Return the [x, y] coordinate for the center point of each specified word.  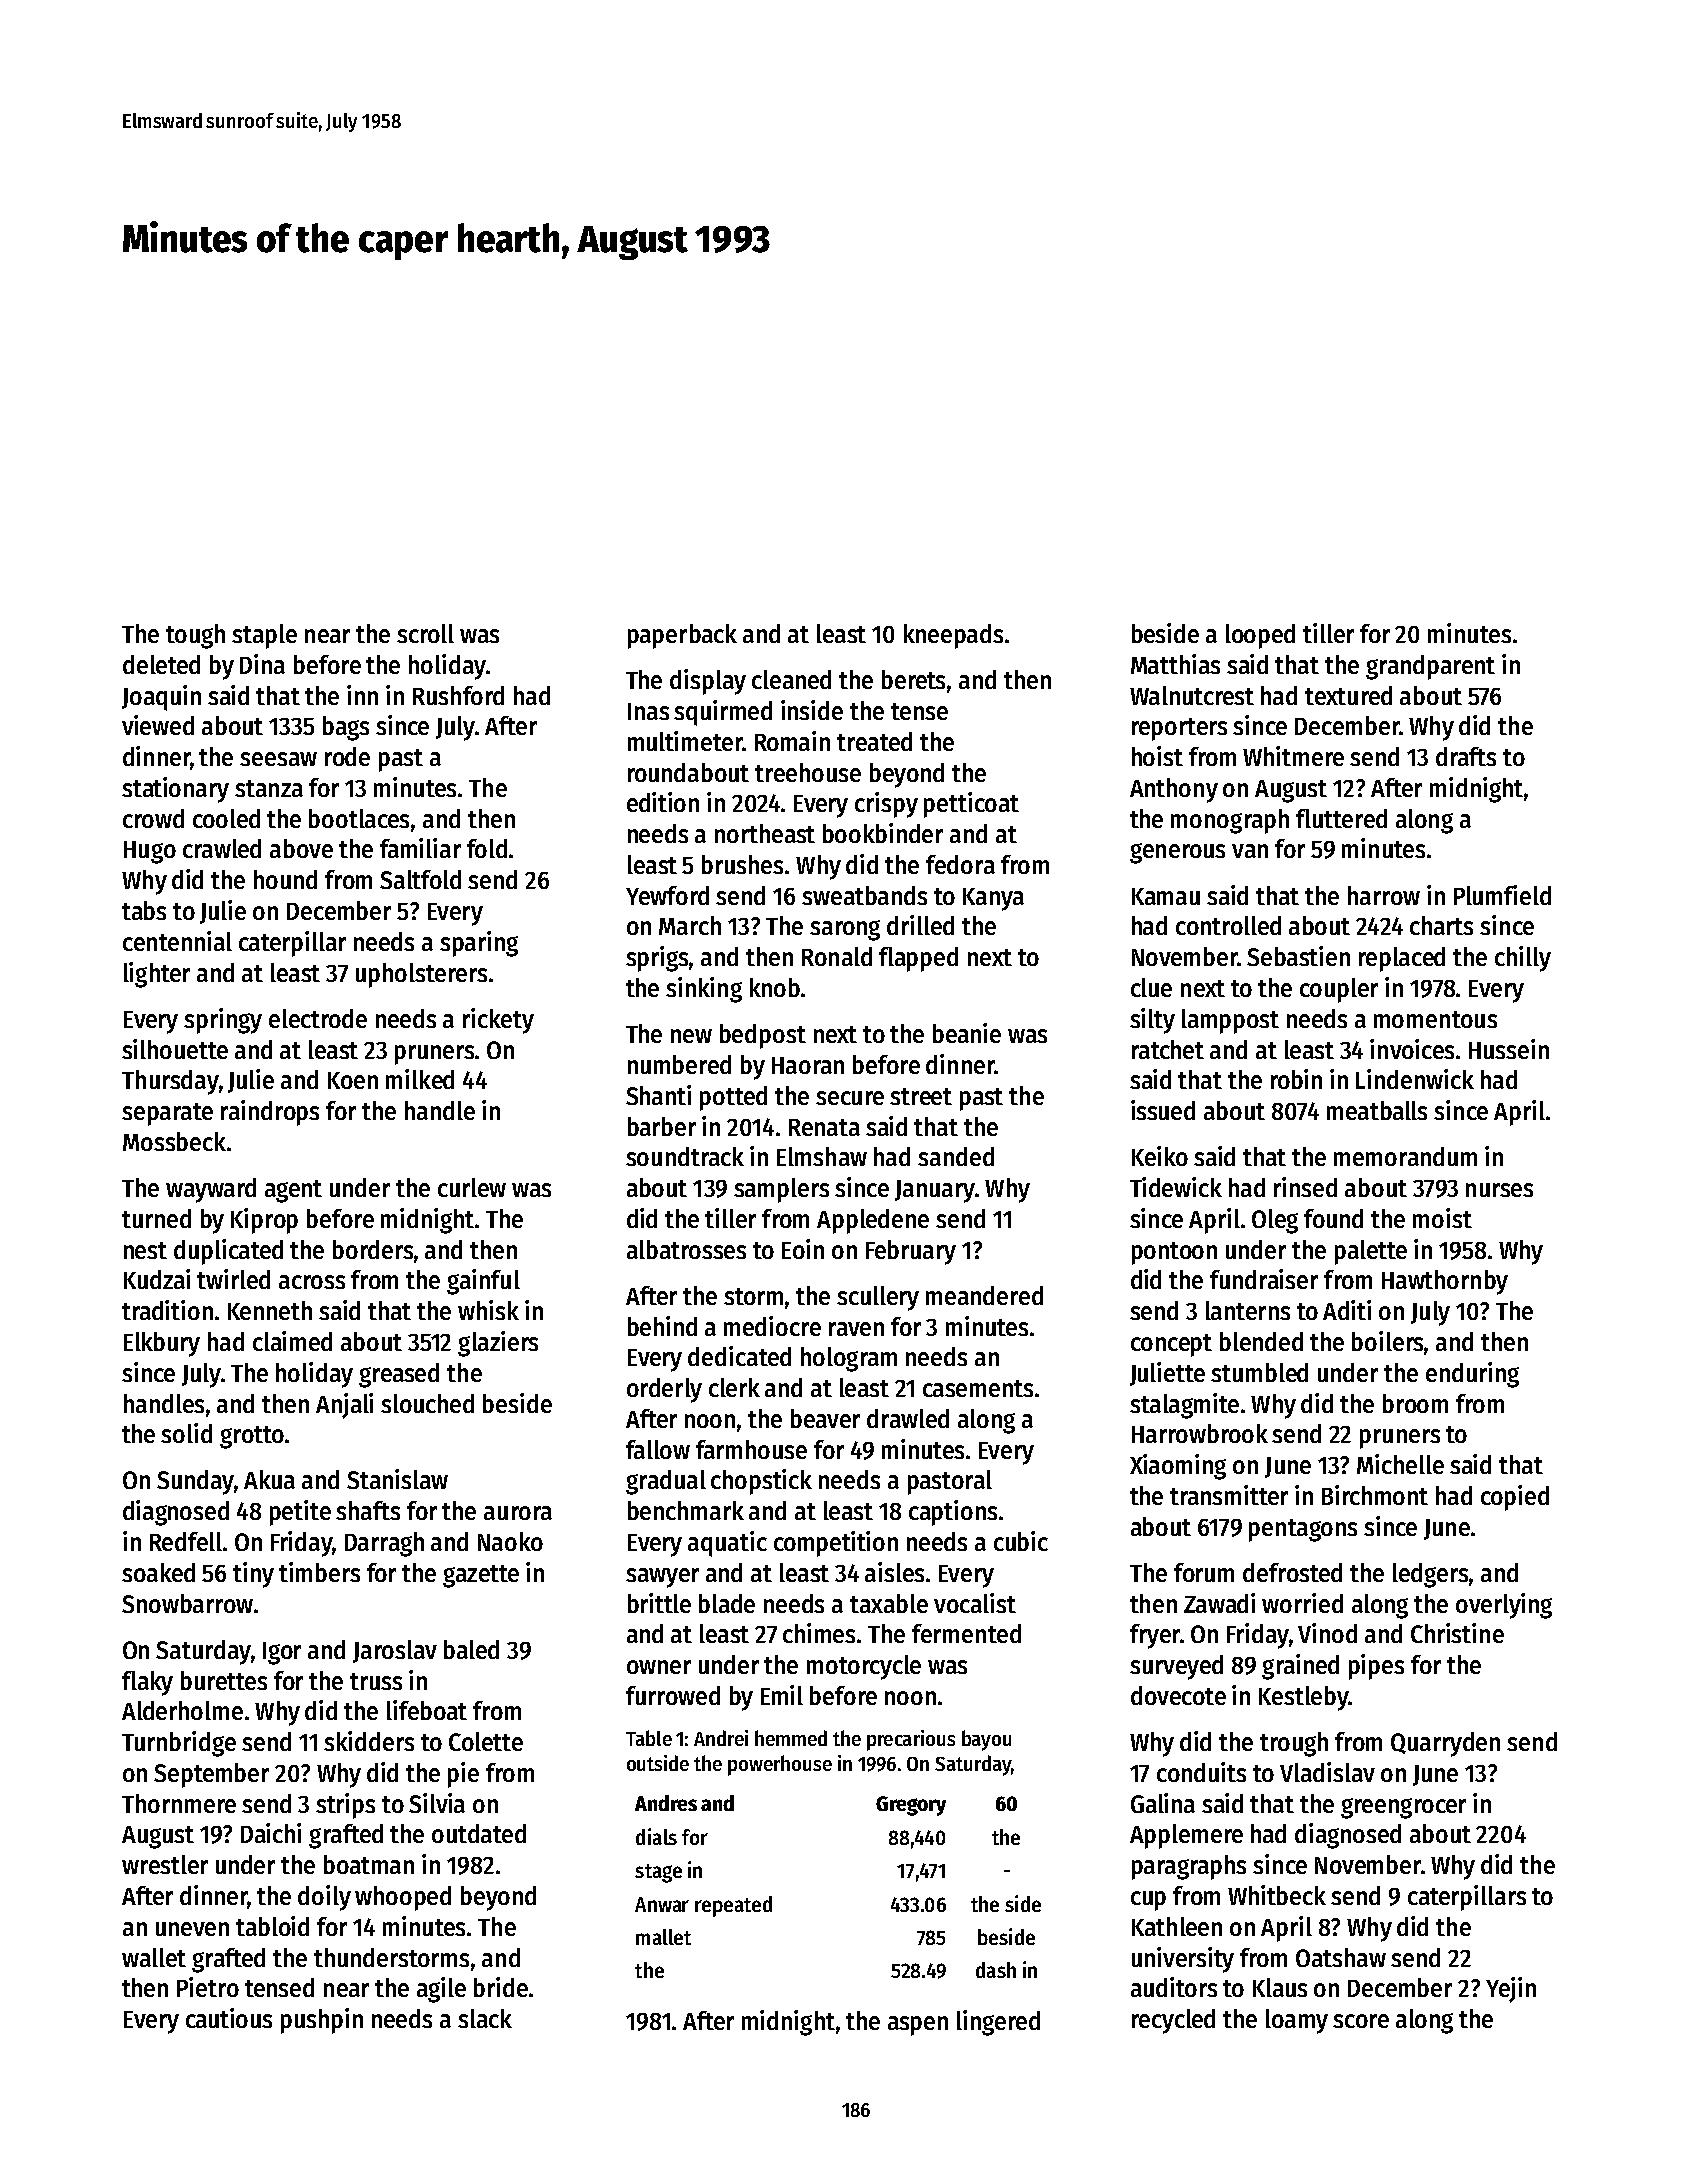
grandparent [1430, 667]
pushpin [322, 2021]
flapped [918, 959]
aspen [918, 2026]
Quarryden [1445, 1744]
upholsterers [421, 975]
